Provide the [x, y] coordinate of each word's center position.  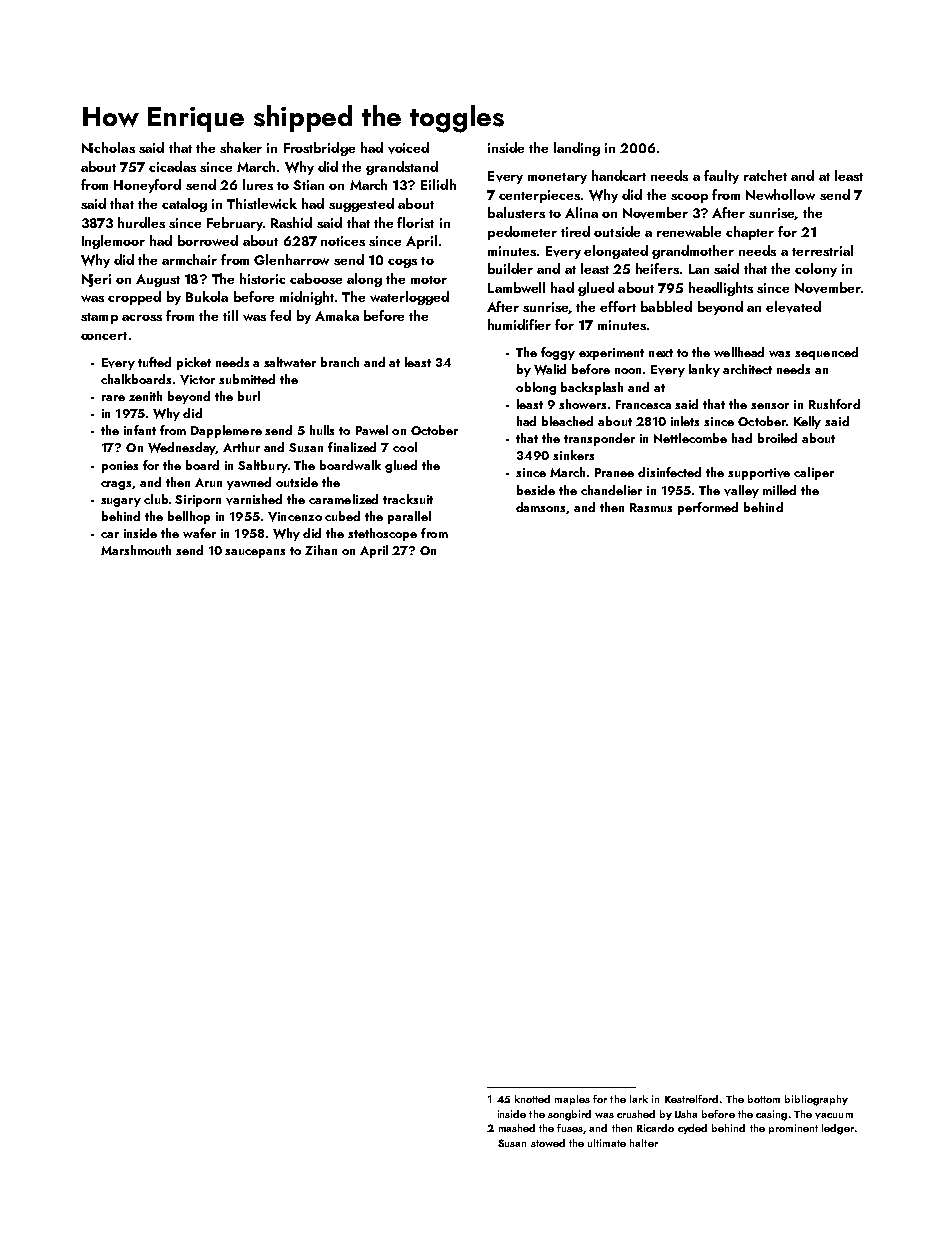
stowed [548, 1143]
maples [572, 1100]
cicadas [172, 166]
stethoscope [382, 534]
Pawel [372, 430]
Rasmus [651, 507]
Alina [581, 212]
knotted [532, 1099]
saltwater [290, 362]
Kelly [807, 422]
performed [708, 508]
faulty [721, 177]
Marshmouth [136, 550]
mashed [517, 1128]
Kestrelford [691, 1099]
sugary [121, 502]
